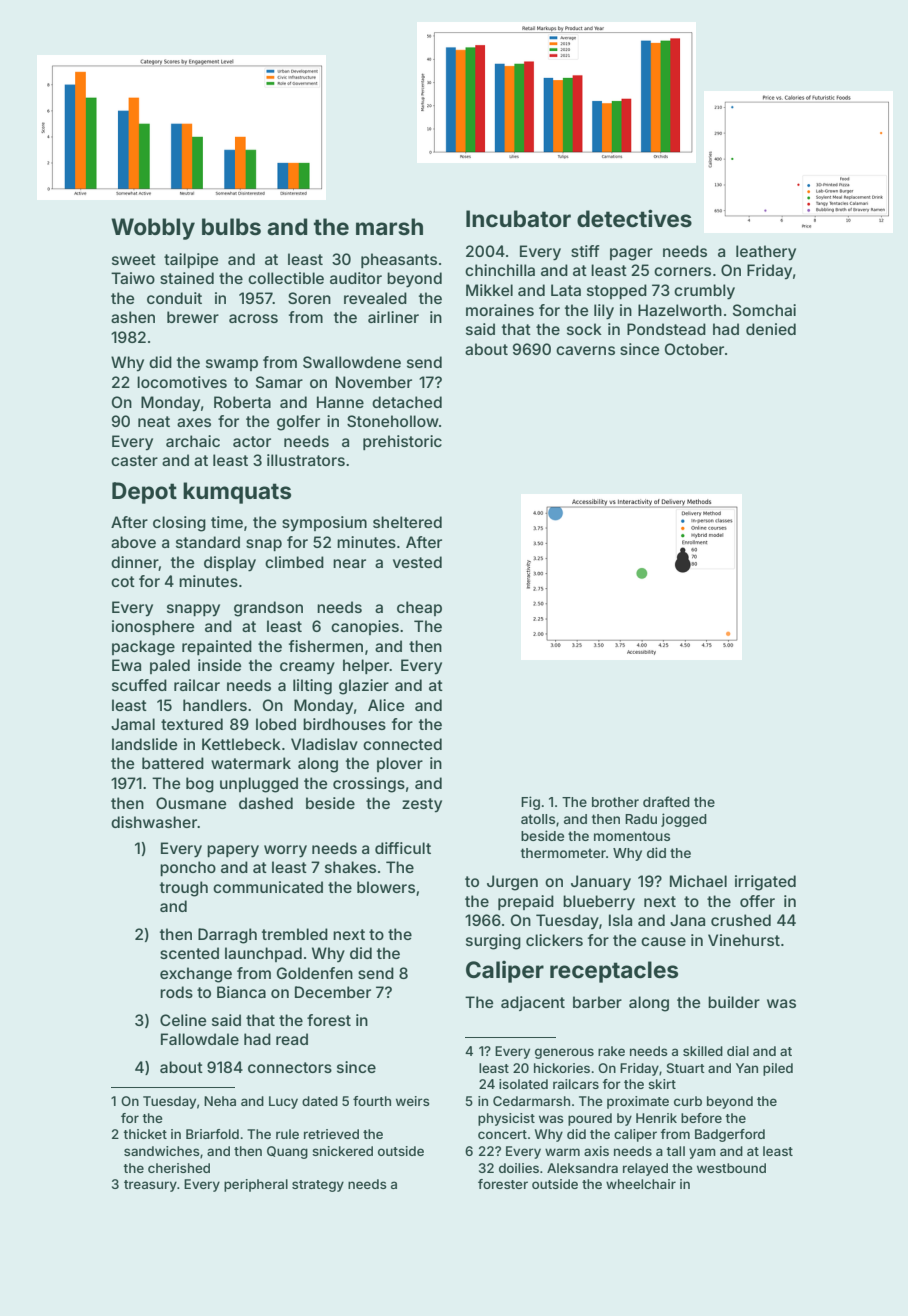 The height and width of the screenshot is (1316, 908). What do you see at coordinates (153, 229) in the screenshot?
I see `Wobbly` at bounding box center [153, 229].
